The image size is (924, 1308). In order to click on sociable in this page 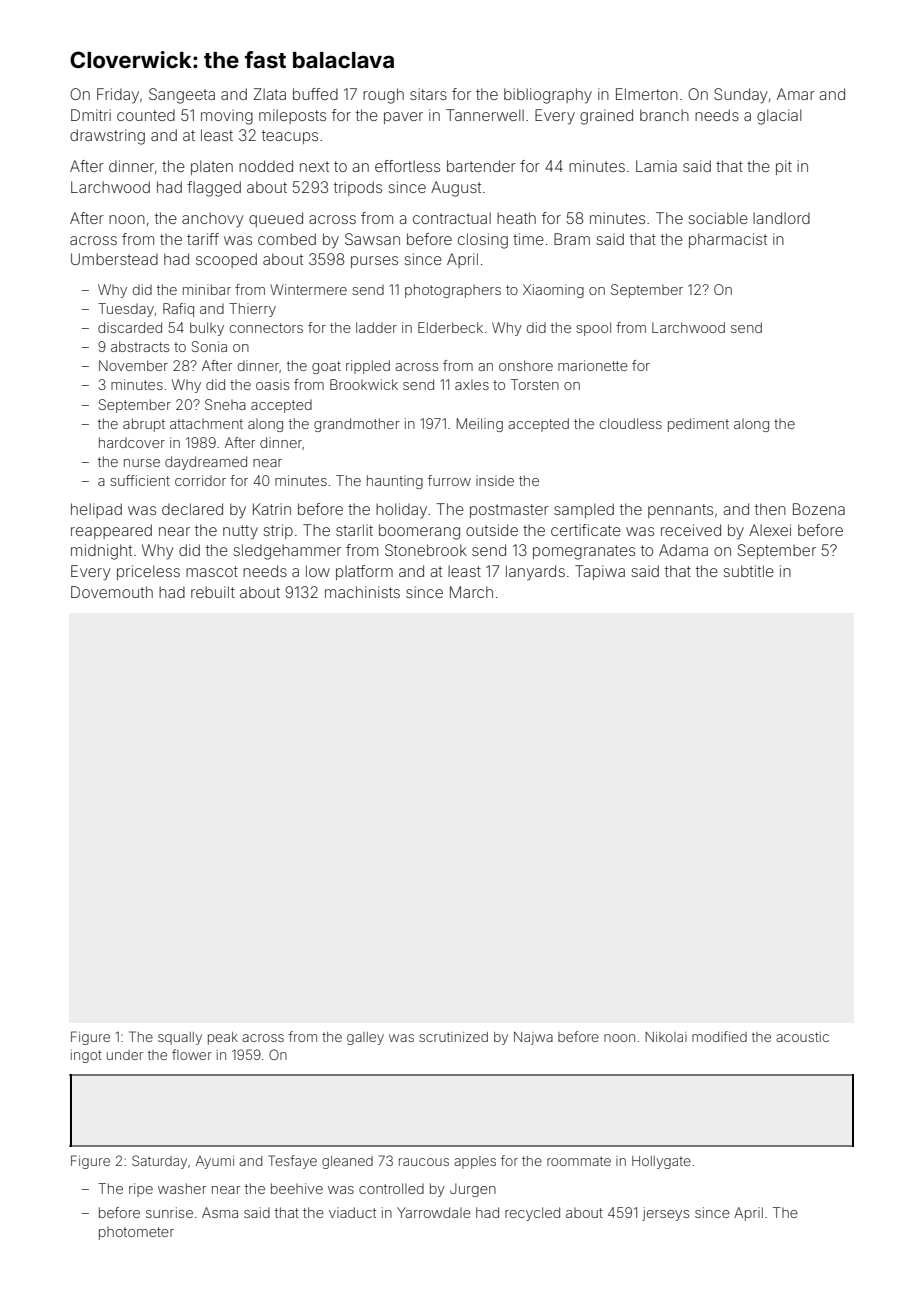, I will do `click(718, 218)`.
